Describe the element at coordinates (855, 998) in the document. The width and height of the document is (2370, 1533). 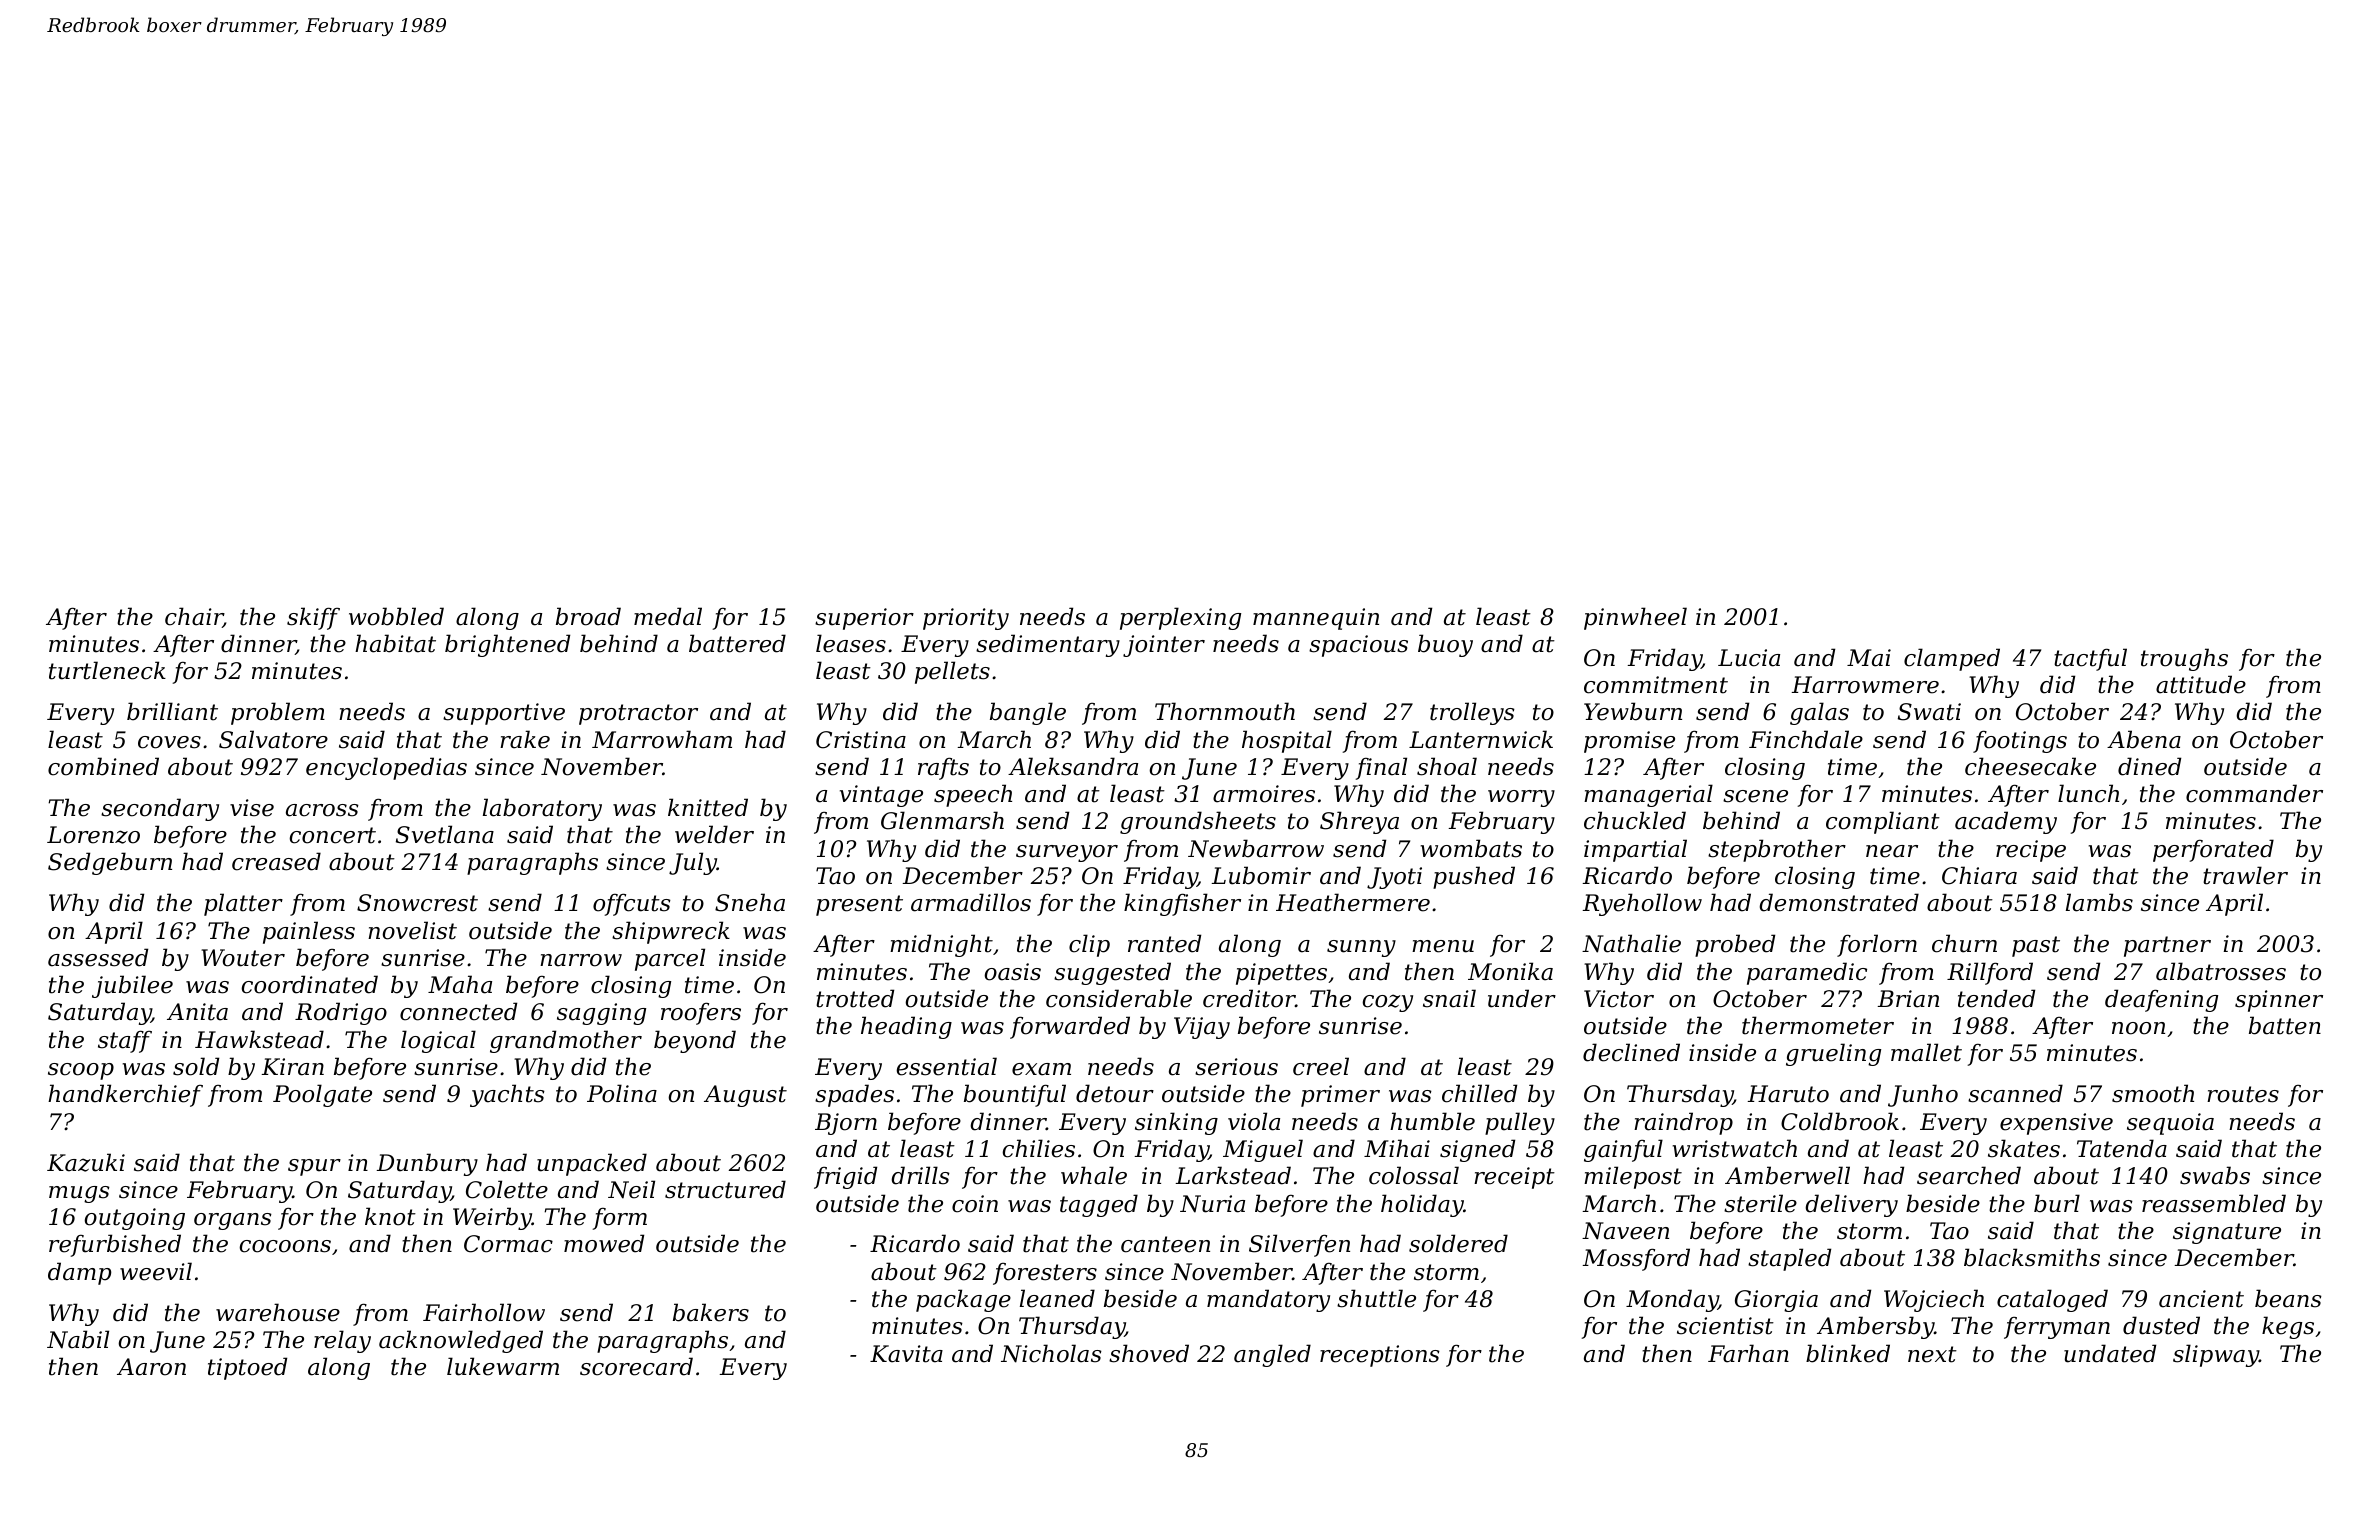
I see `trotted` at that location.
